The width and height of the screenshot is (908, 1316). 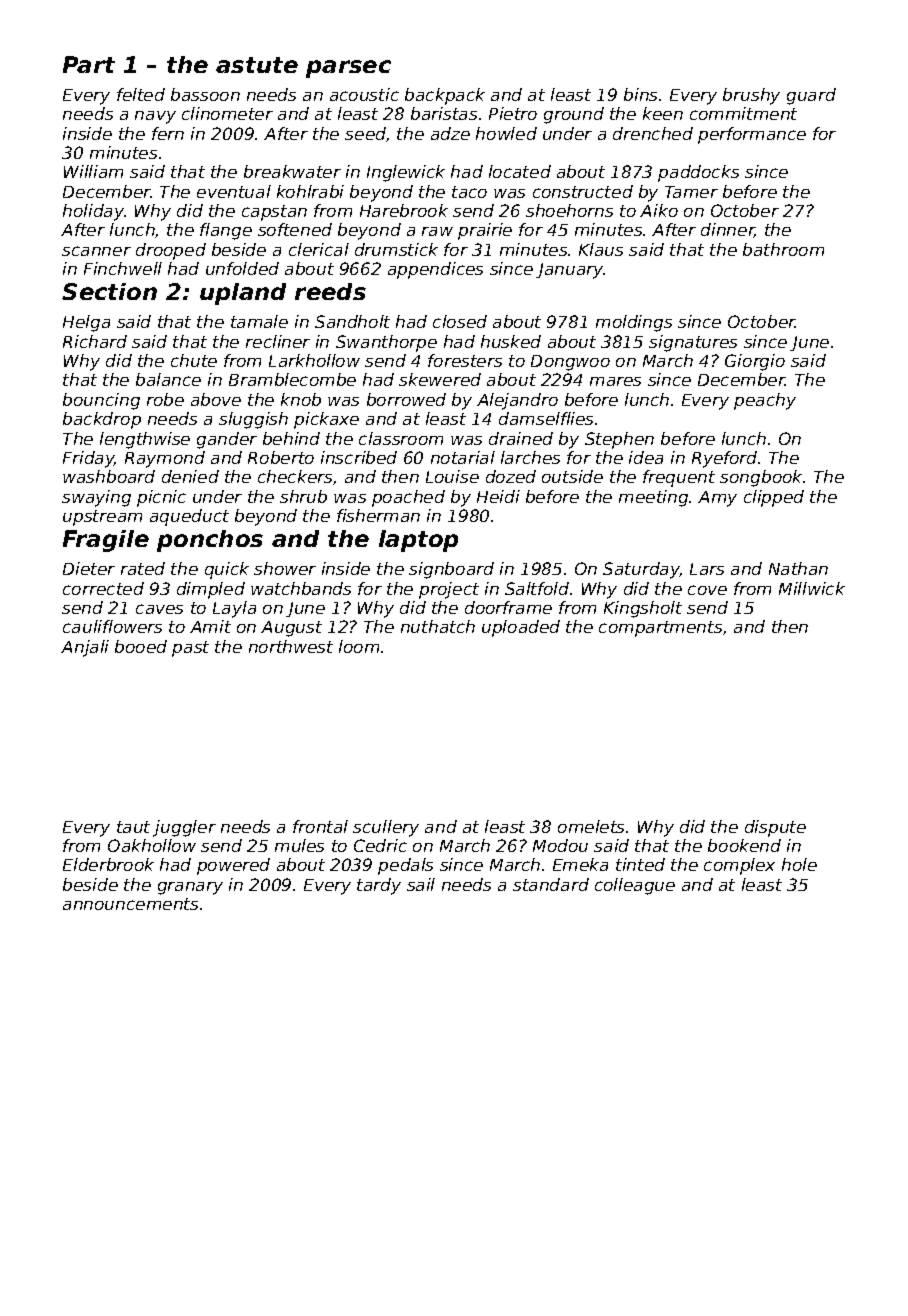 What do you see at coordinates (93, 212) in the screenshot?
I see `holiday` at bounding box center [93, 212].
